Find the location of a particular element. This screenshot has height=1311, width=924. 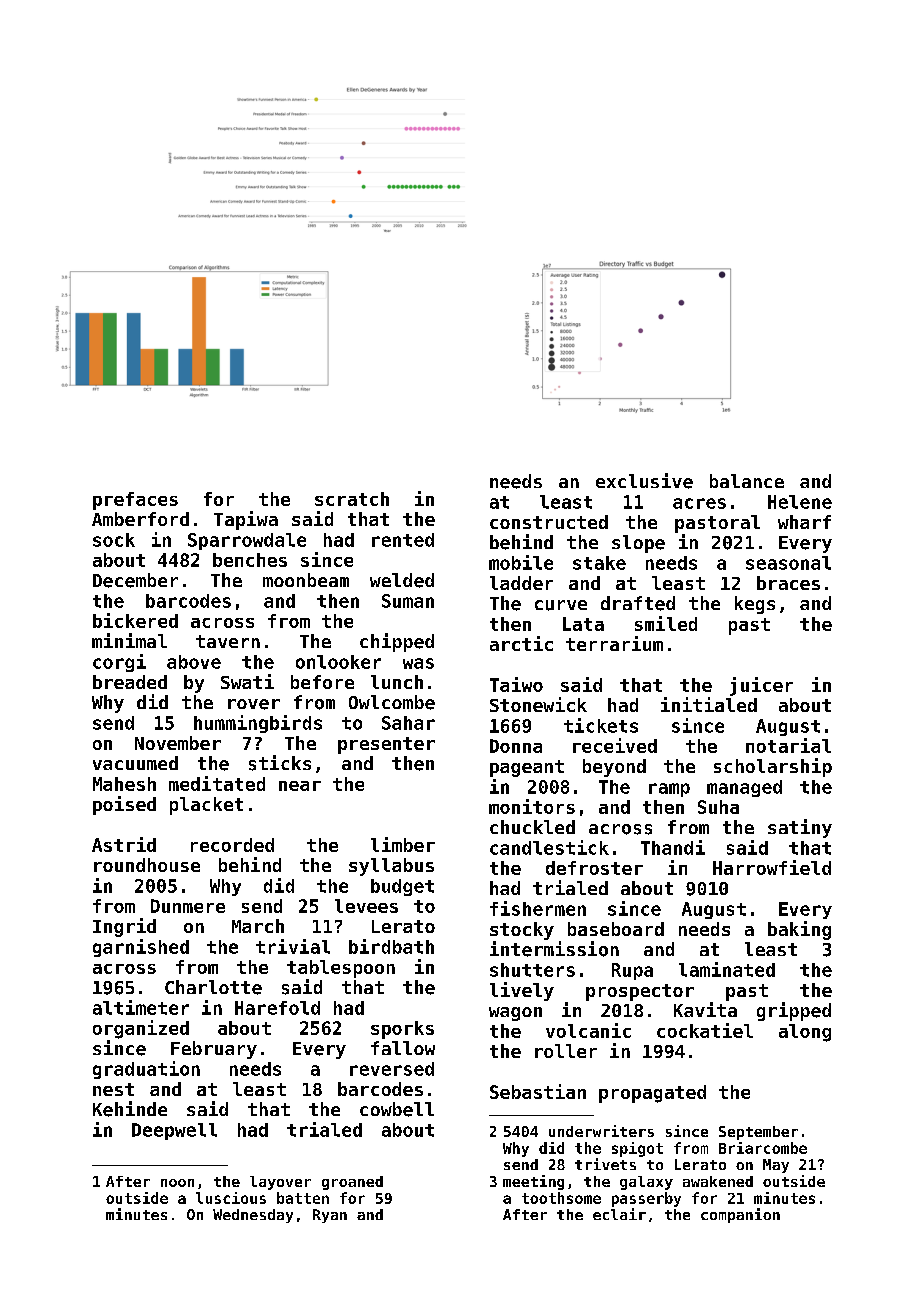

sock is located at coordinates (114, 540).
